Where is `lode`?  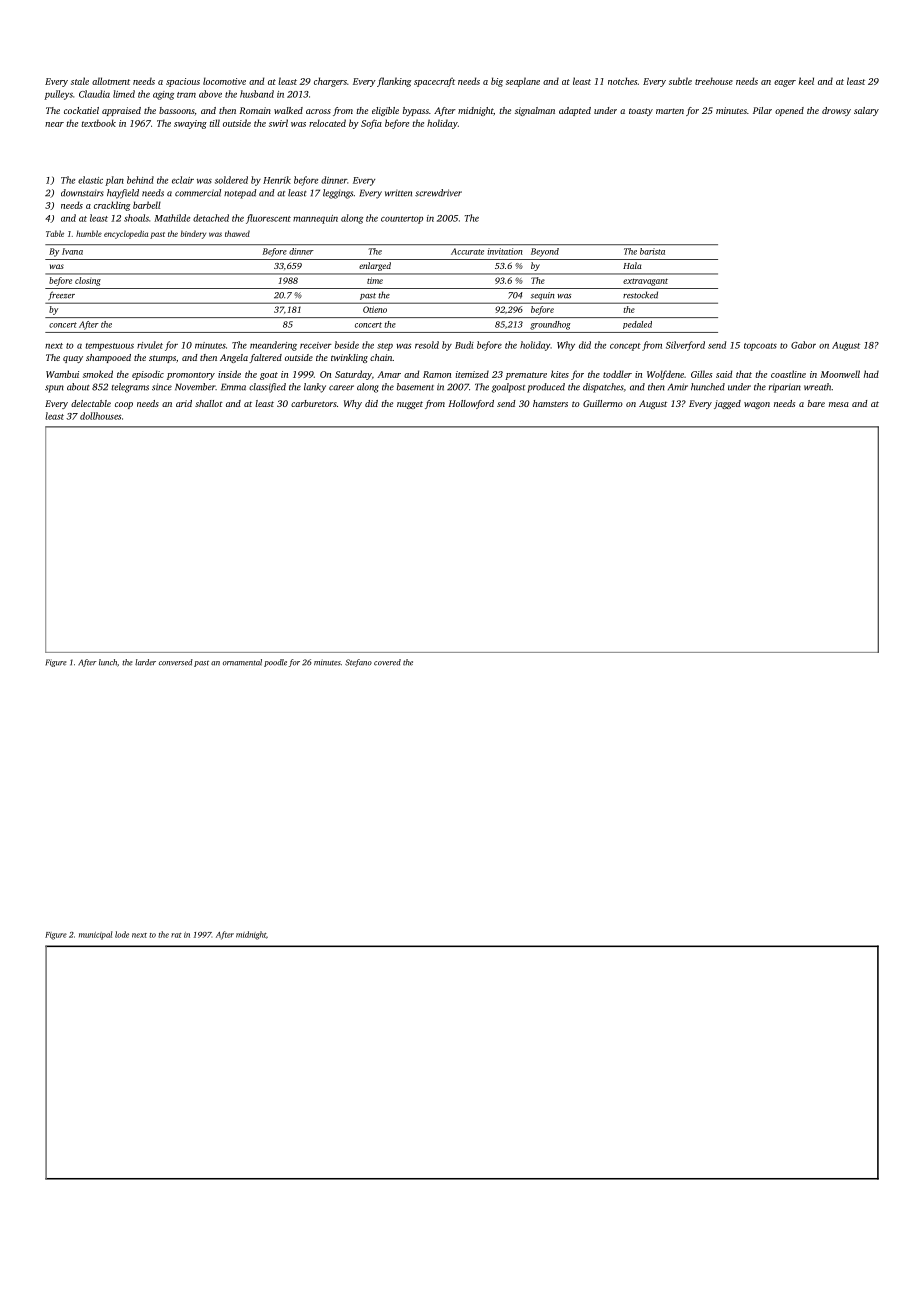 lode is located at coordinates (122, 934).
